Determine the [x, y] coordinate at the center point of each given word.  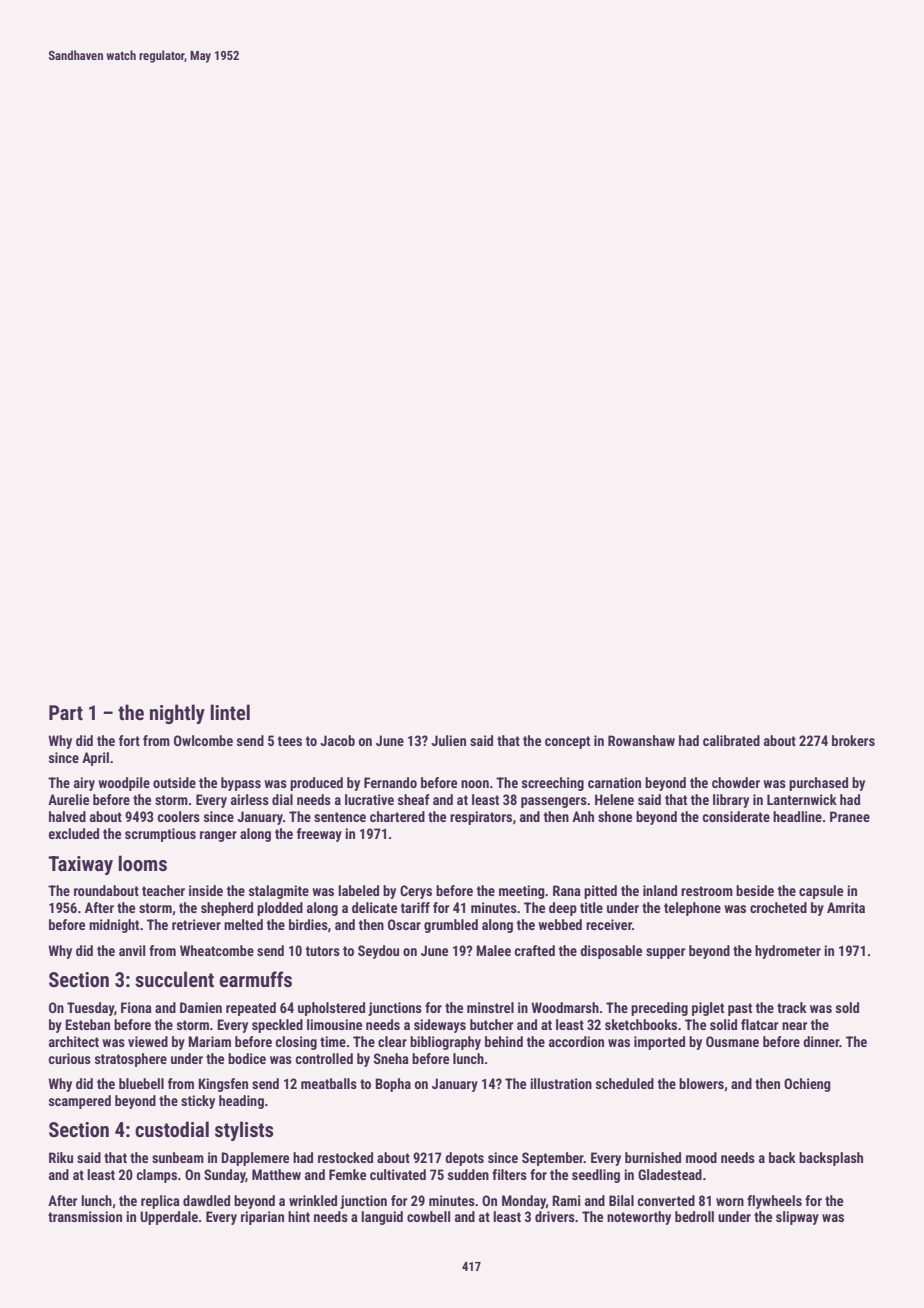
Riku [61, 1157]
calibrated [731, 740]
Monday [524, 1202]
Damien [201, 1007]
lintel [230, 712]
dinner [821, 1041]
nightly [177, 714]
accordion [576, 1041]
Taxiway [80, 865]
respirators [481, 818]
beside [755, 890]
